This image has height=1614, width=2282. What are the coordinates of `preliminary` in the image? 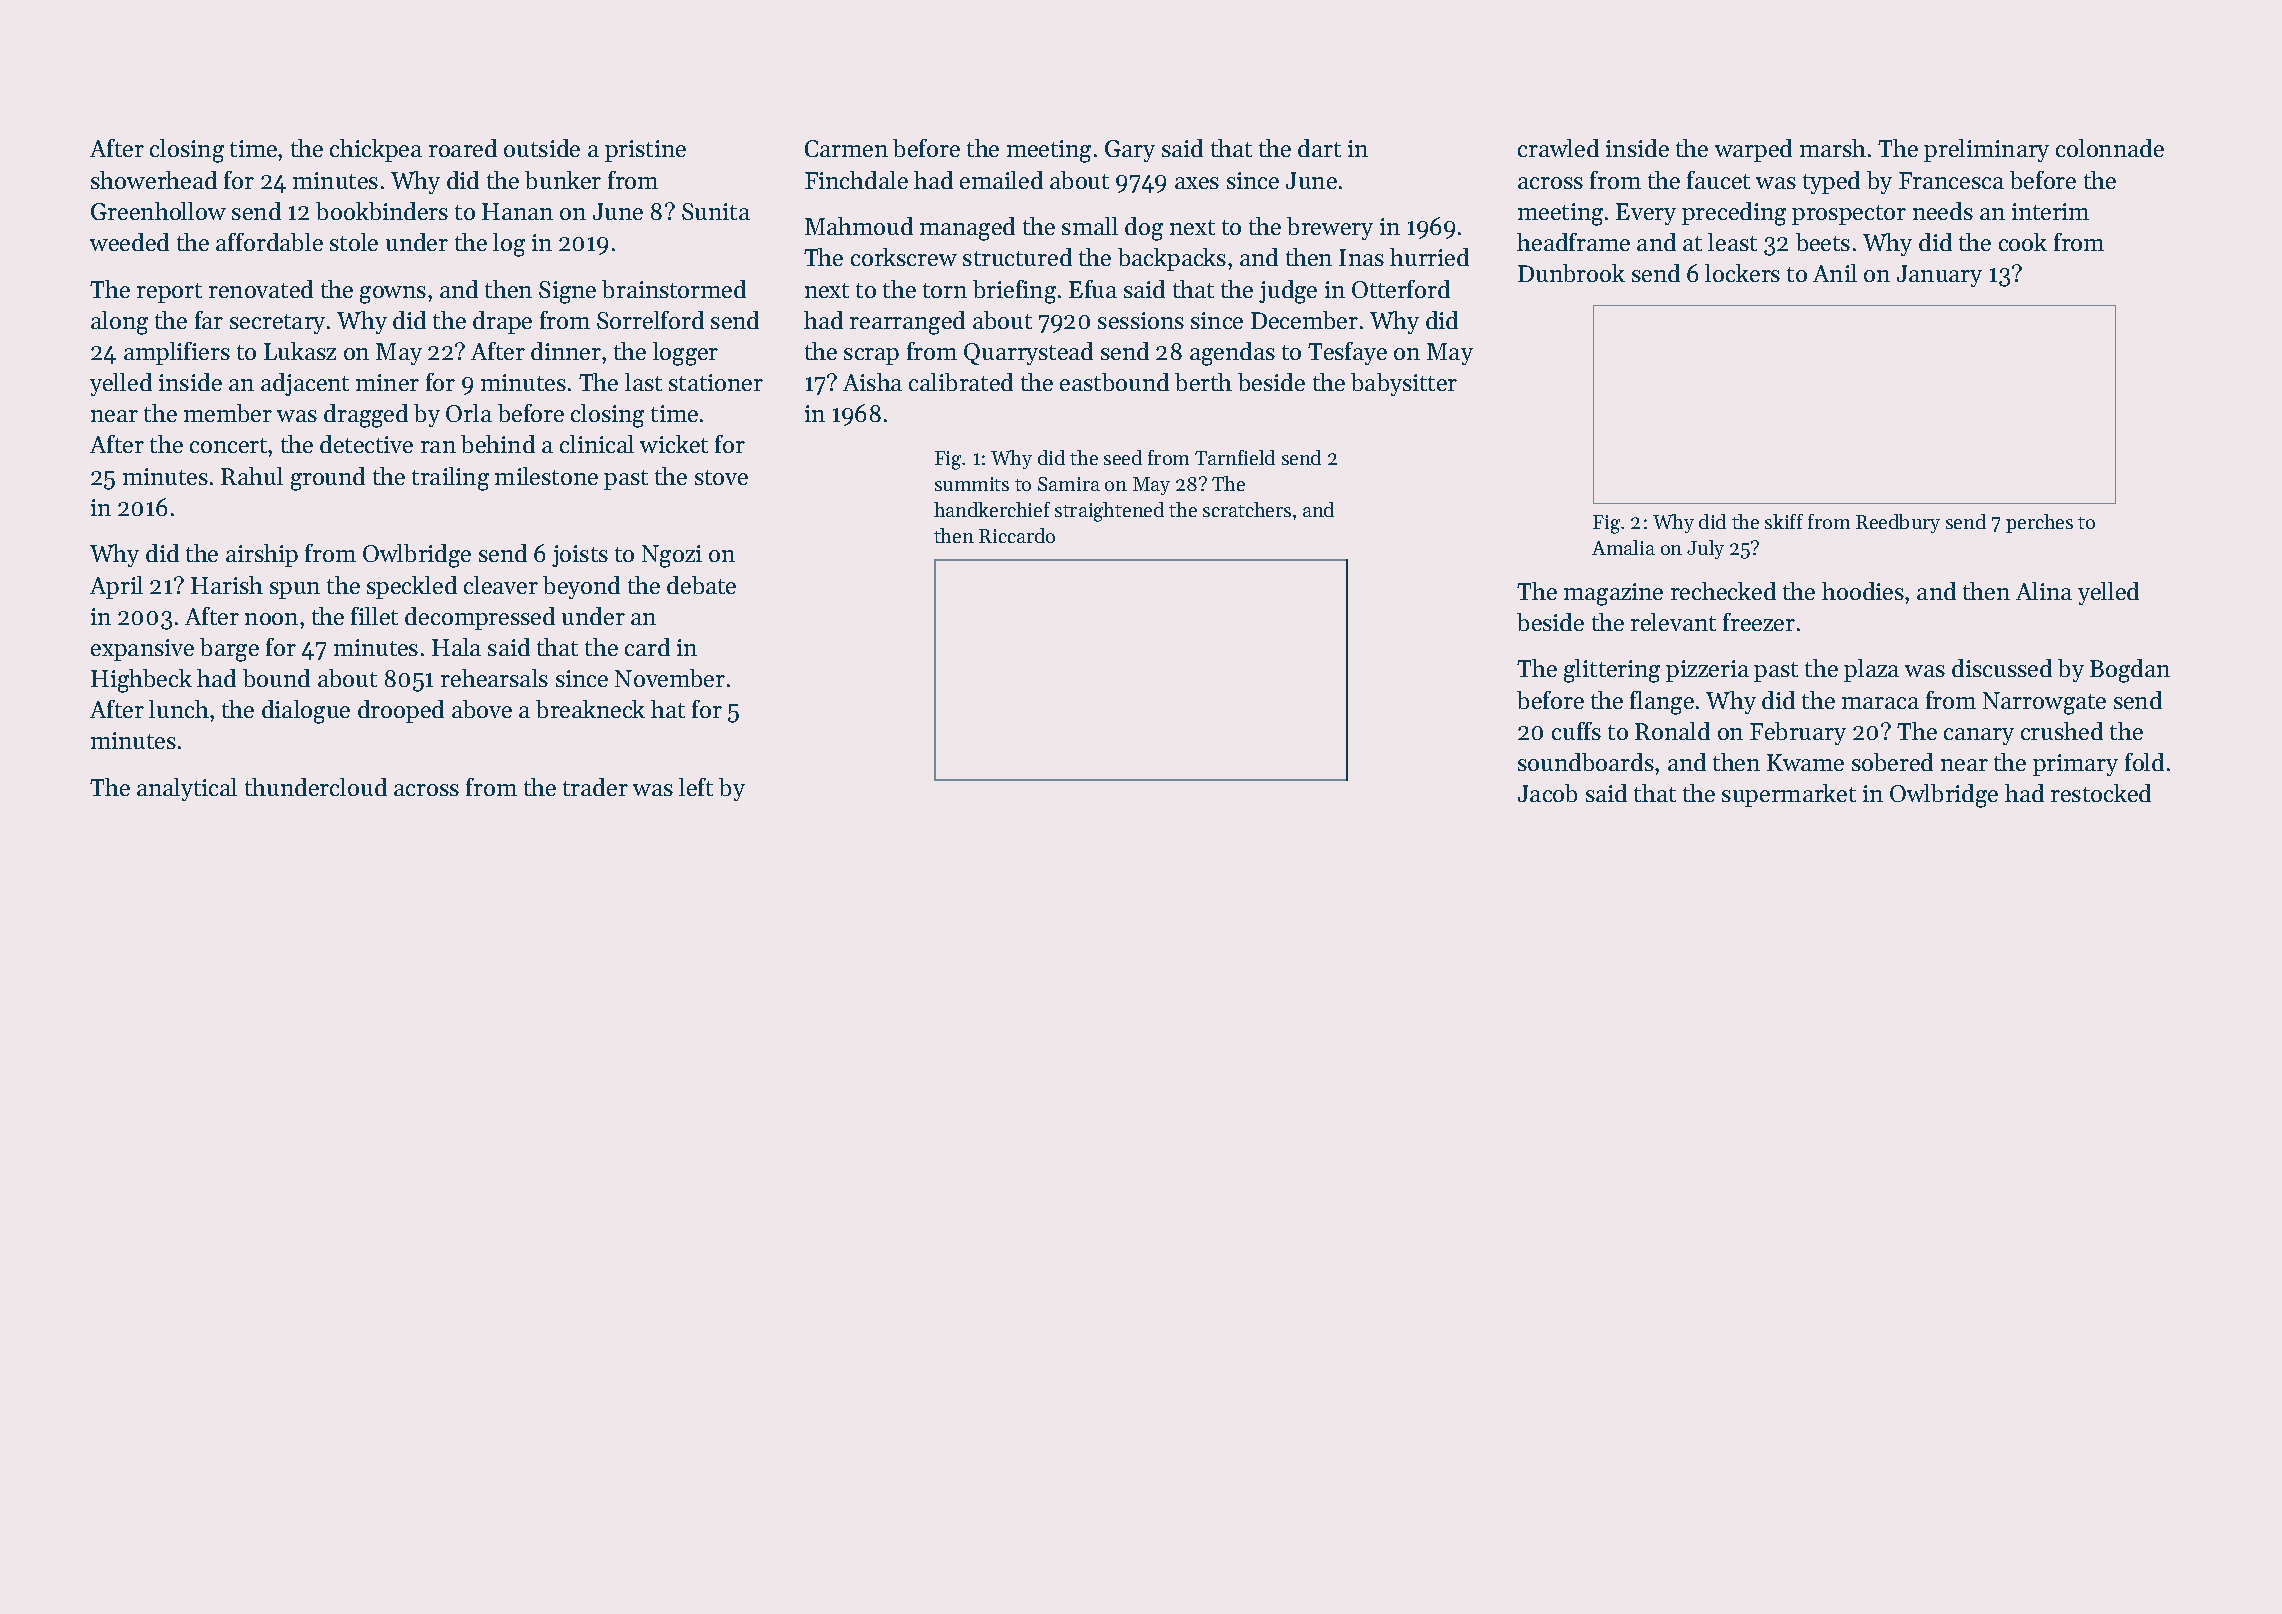 It's located at (1986, 150).
